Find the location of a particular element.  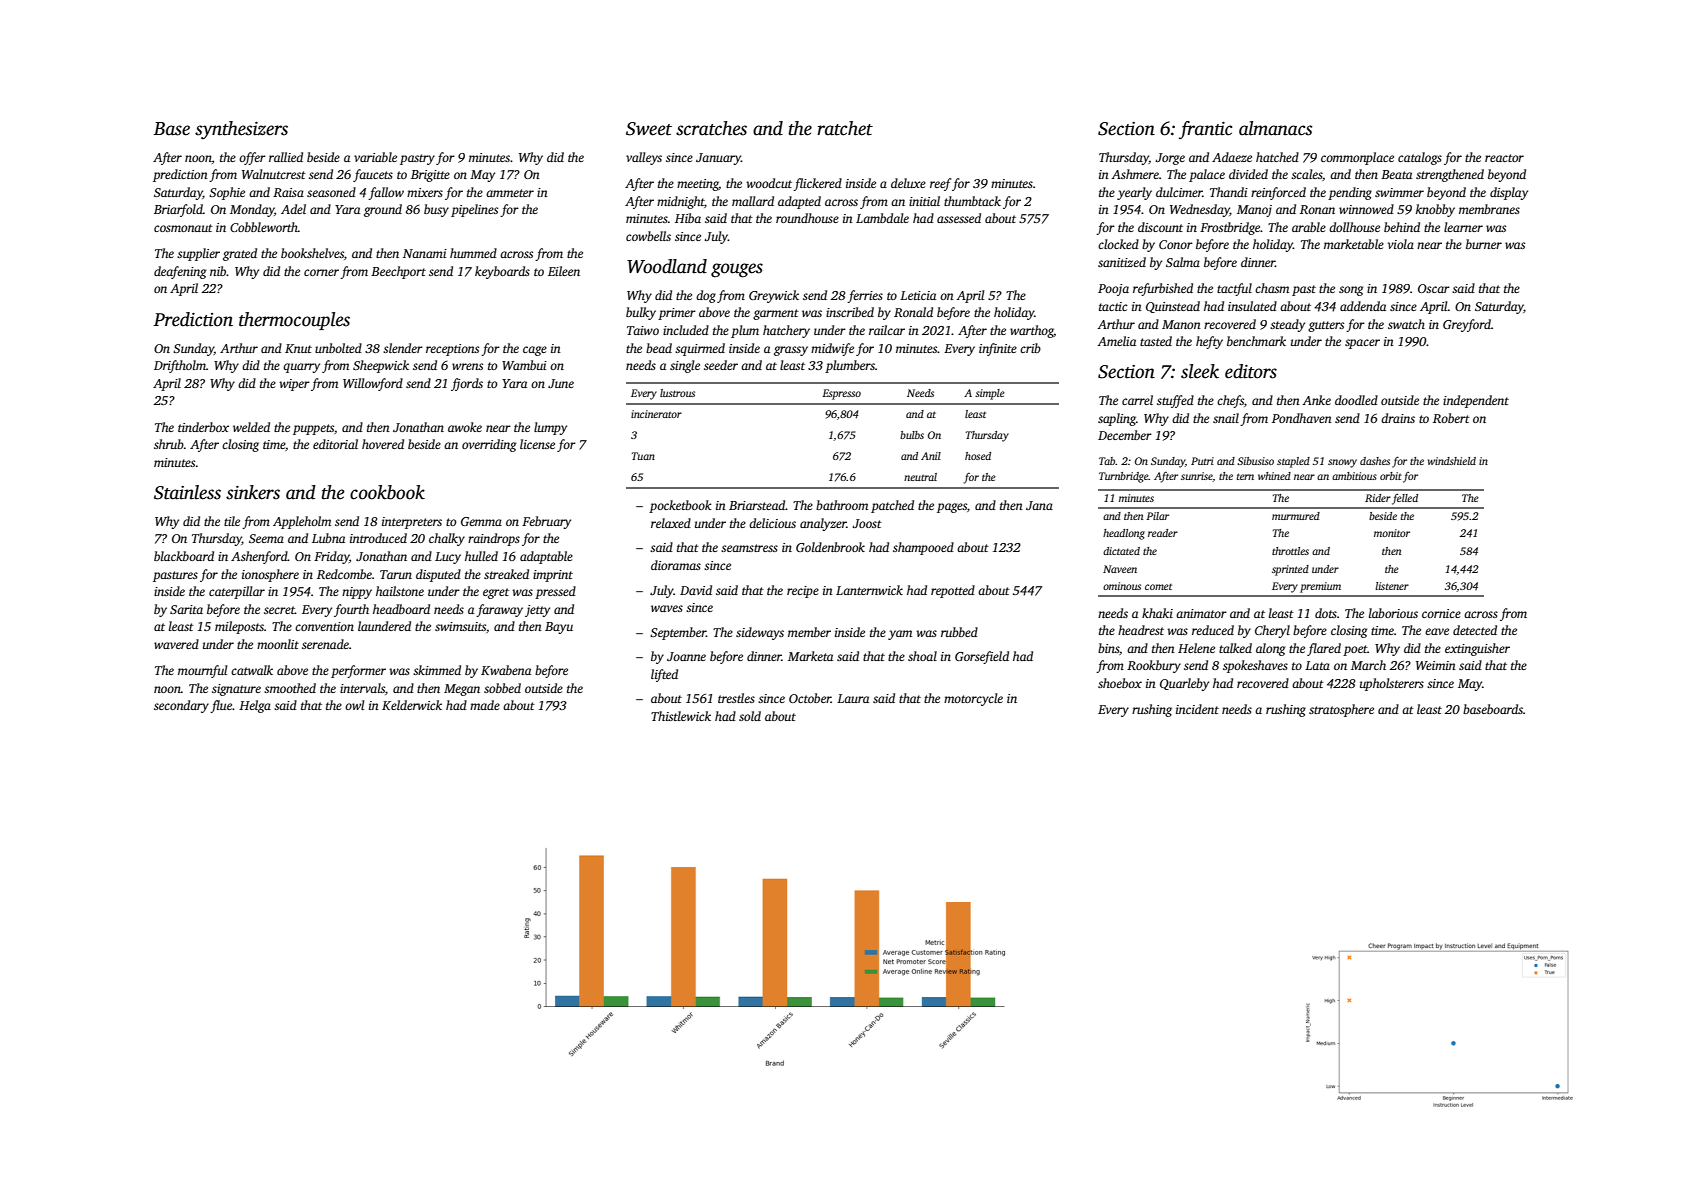

railcar is located at coordinates (887, 330).
